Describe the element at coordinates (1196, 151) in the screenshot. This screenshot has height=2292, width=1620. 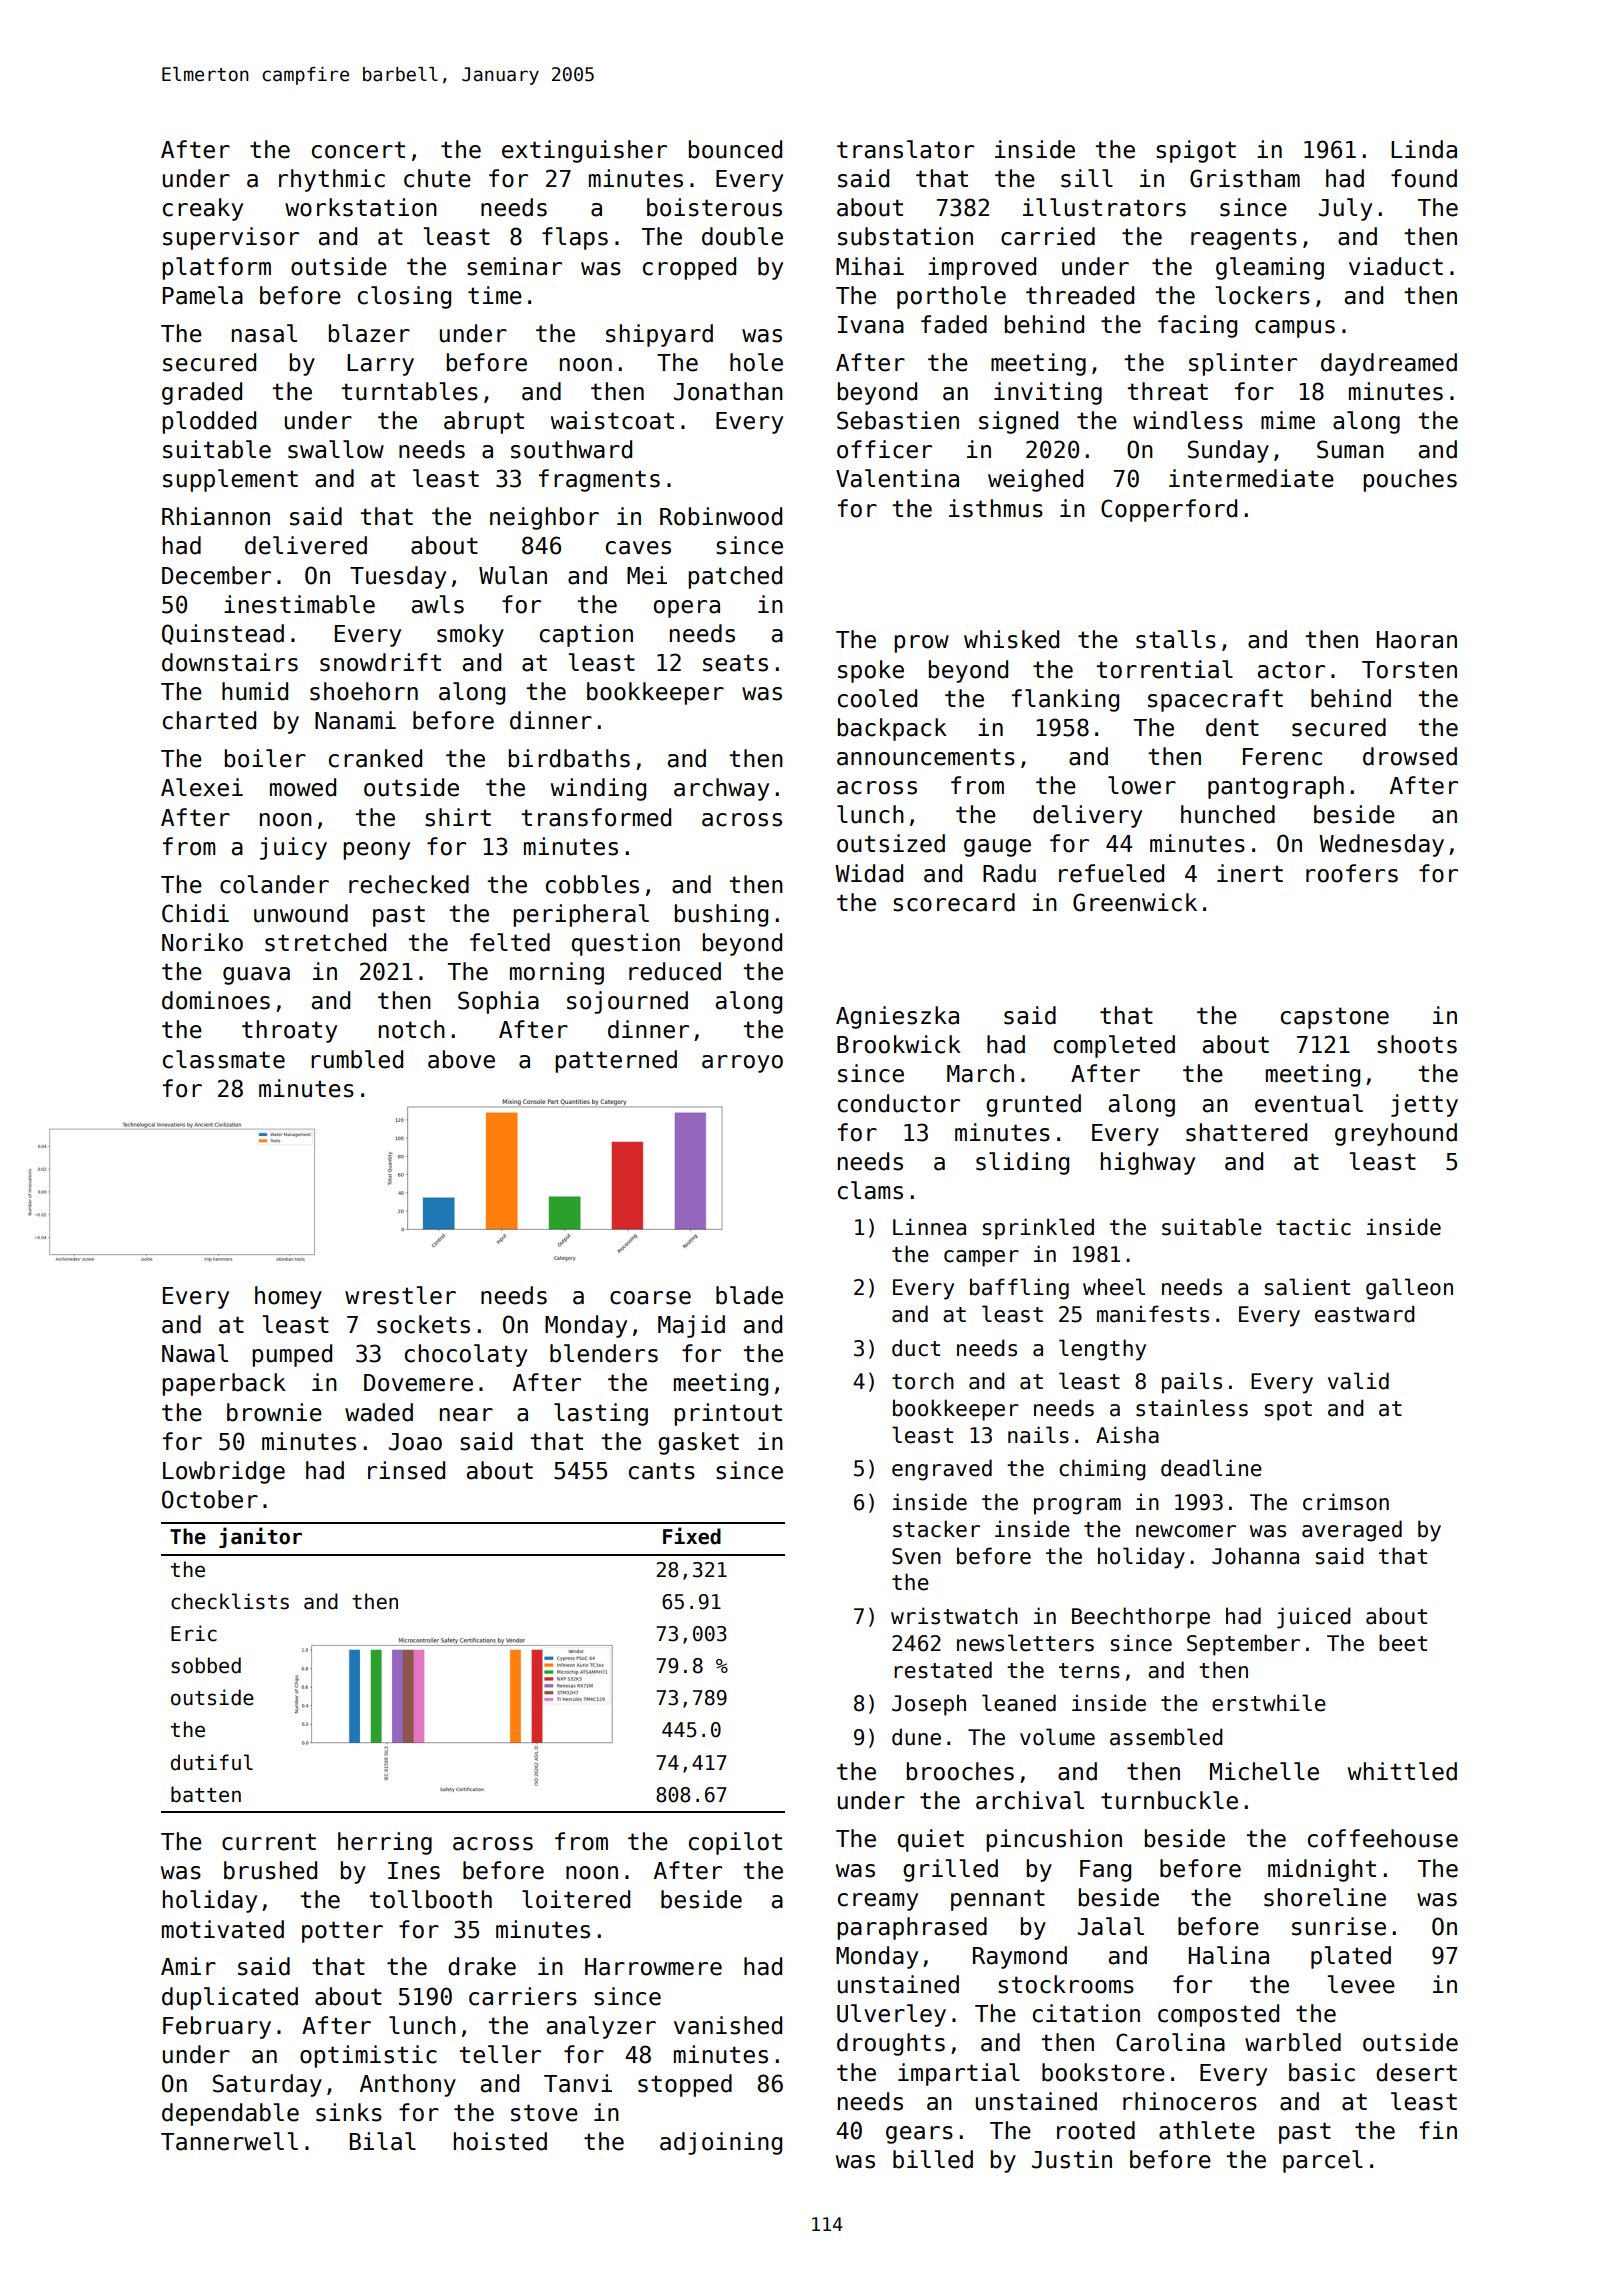
I see `spigot` at that location.
